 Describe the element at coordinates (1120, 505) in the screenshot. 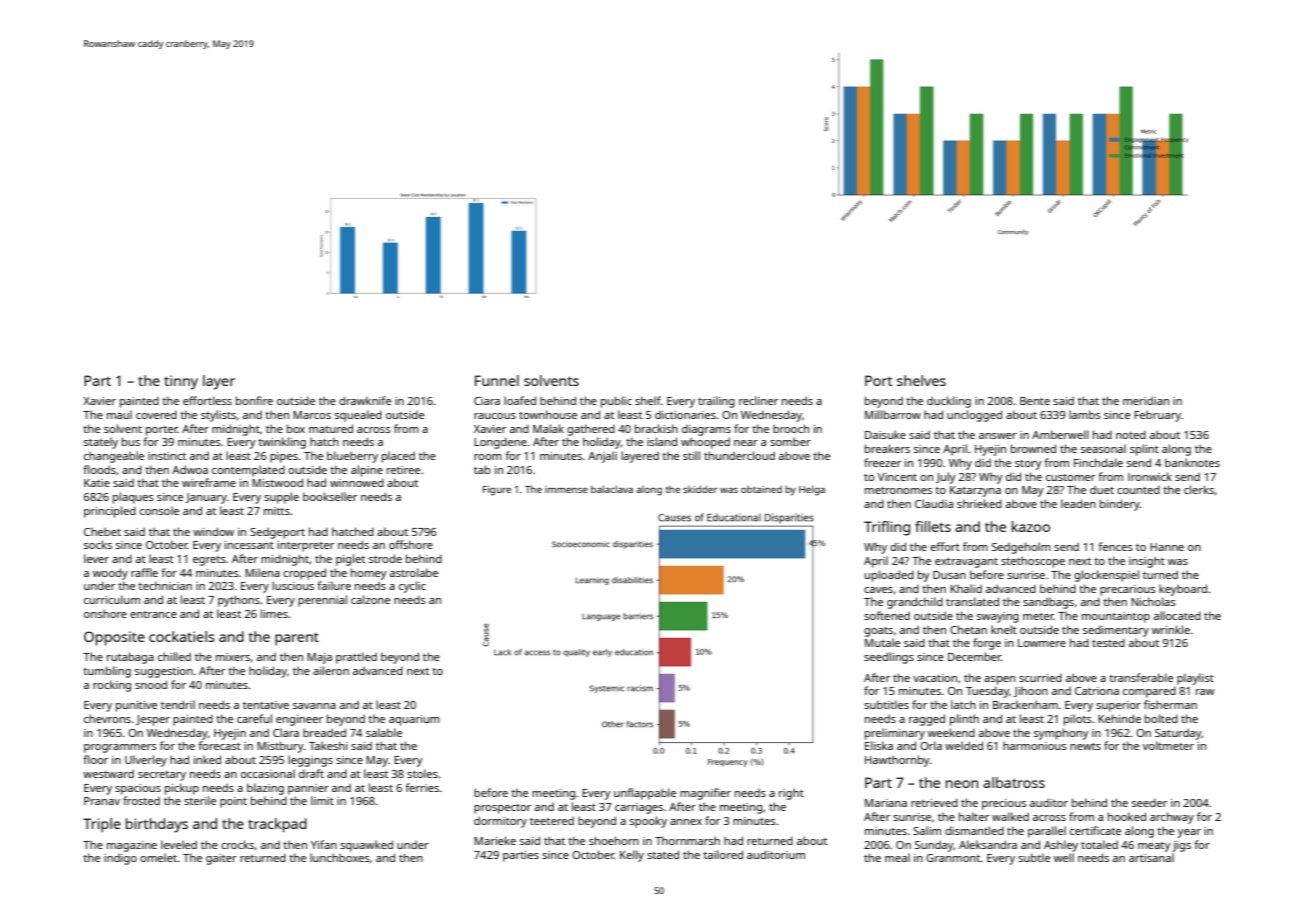

I see `bindery` at that location.
